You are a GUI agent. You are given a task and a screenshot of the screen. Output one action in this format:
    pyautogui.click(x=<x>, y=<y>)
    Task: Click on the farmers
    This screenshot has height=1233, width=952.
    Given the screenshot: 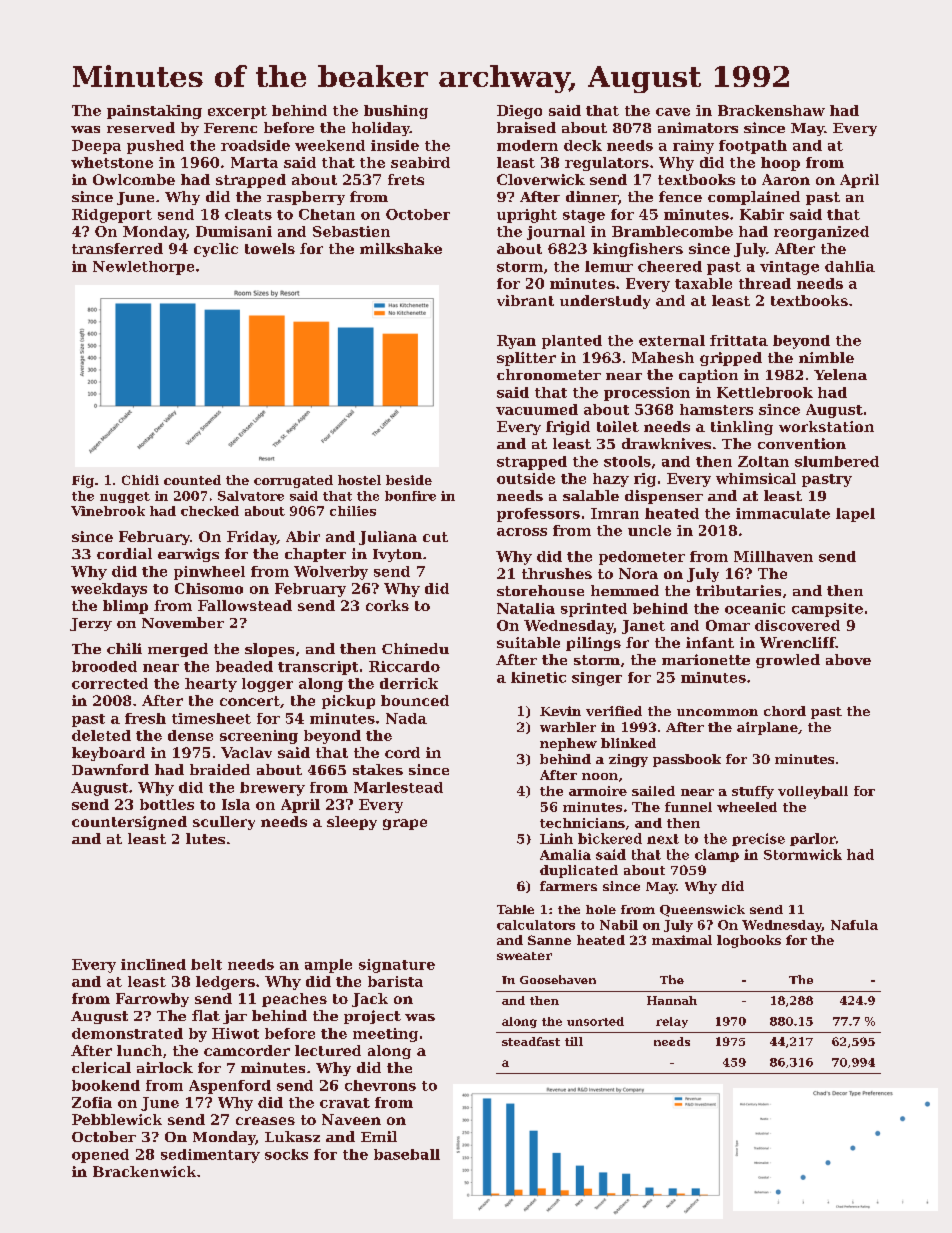 What is the action you would take?
    pyautogui.click(x=568, y=886)
